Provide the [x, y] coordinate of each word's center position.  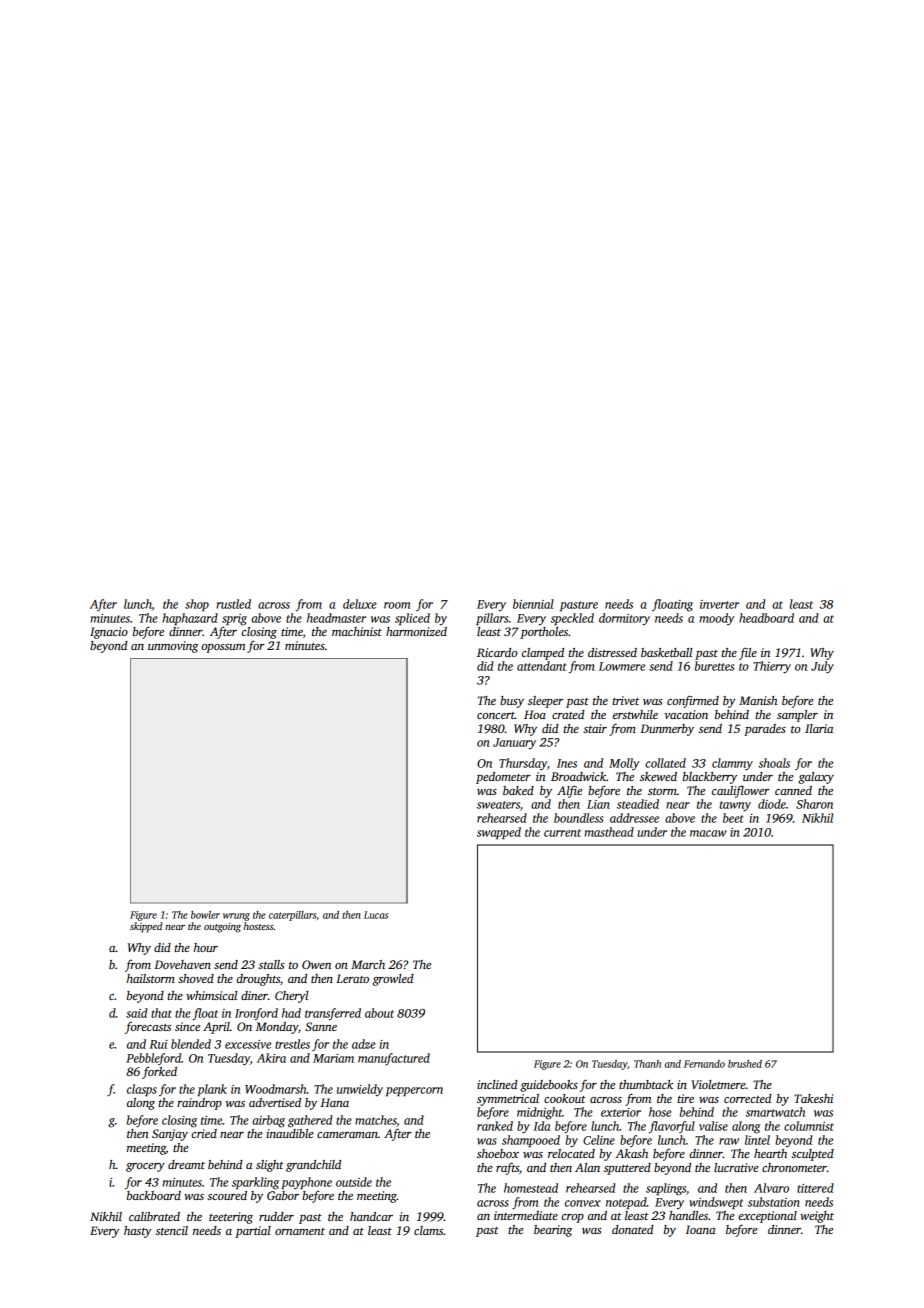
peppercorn [414, 1091]
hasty [138, 1232]
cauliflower [740, 791]
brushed [745, 1064]
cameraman [347, 1135]
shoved [196, 978]
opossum [223, 648]
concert [496, 715]
